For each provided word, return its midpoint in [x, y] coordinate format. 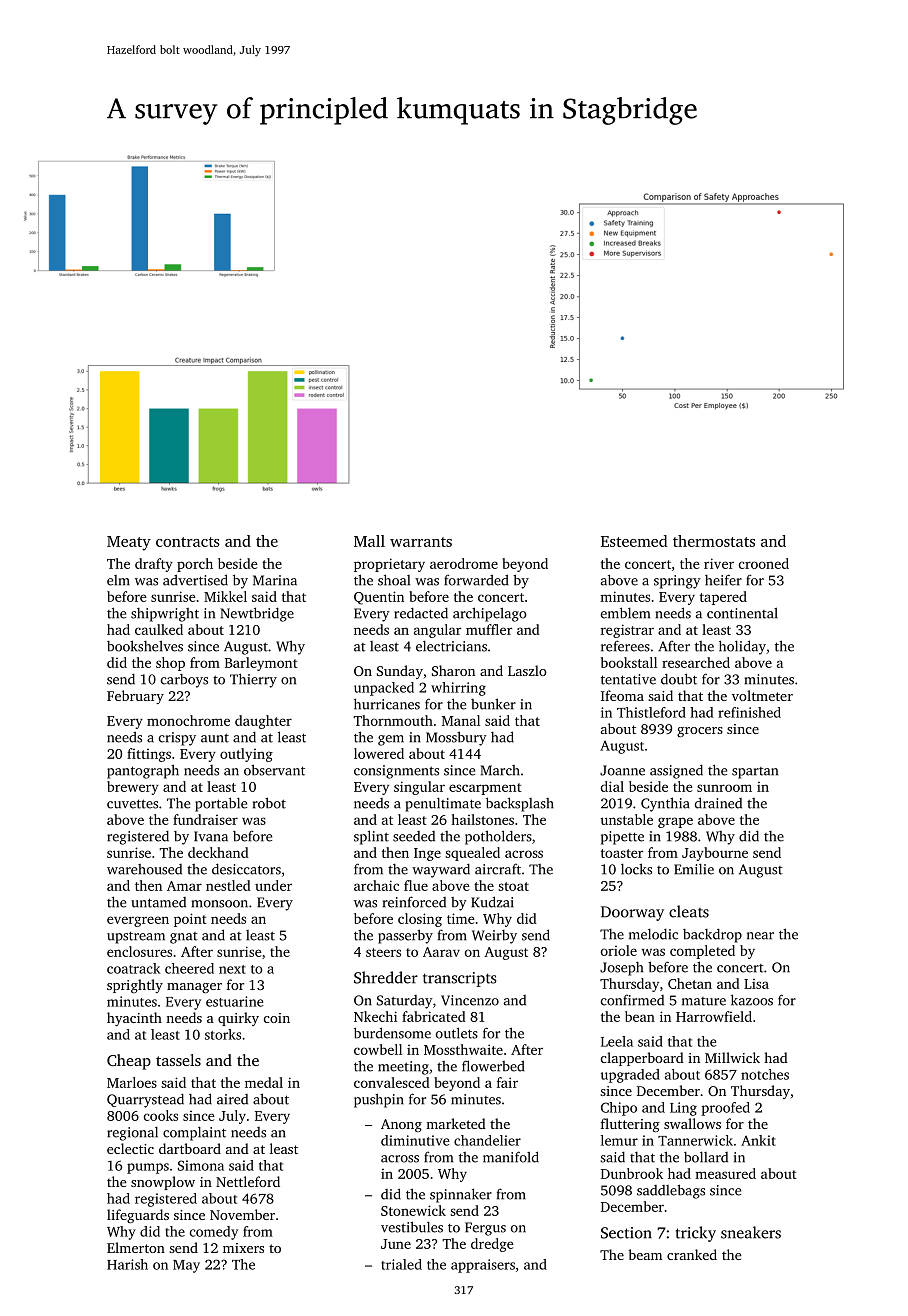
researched [696, 662]
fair [507, 1082]
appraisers [483, 1266]
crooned [764, 563]
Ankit [758, 1140]
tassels [178, 1060]
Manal [461, 720]
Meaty [129, 543]
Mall [369, 541]
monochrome [188, 720]
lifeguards [138, 1216]
